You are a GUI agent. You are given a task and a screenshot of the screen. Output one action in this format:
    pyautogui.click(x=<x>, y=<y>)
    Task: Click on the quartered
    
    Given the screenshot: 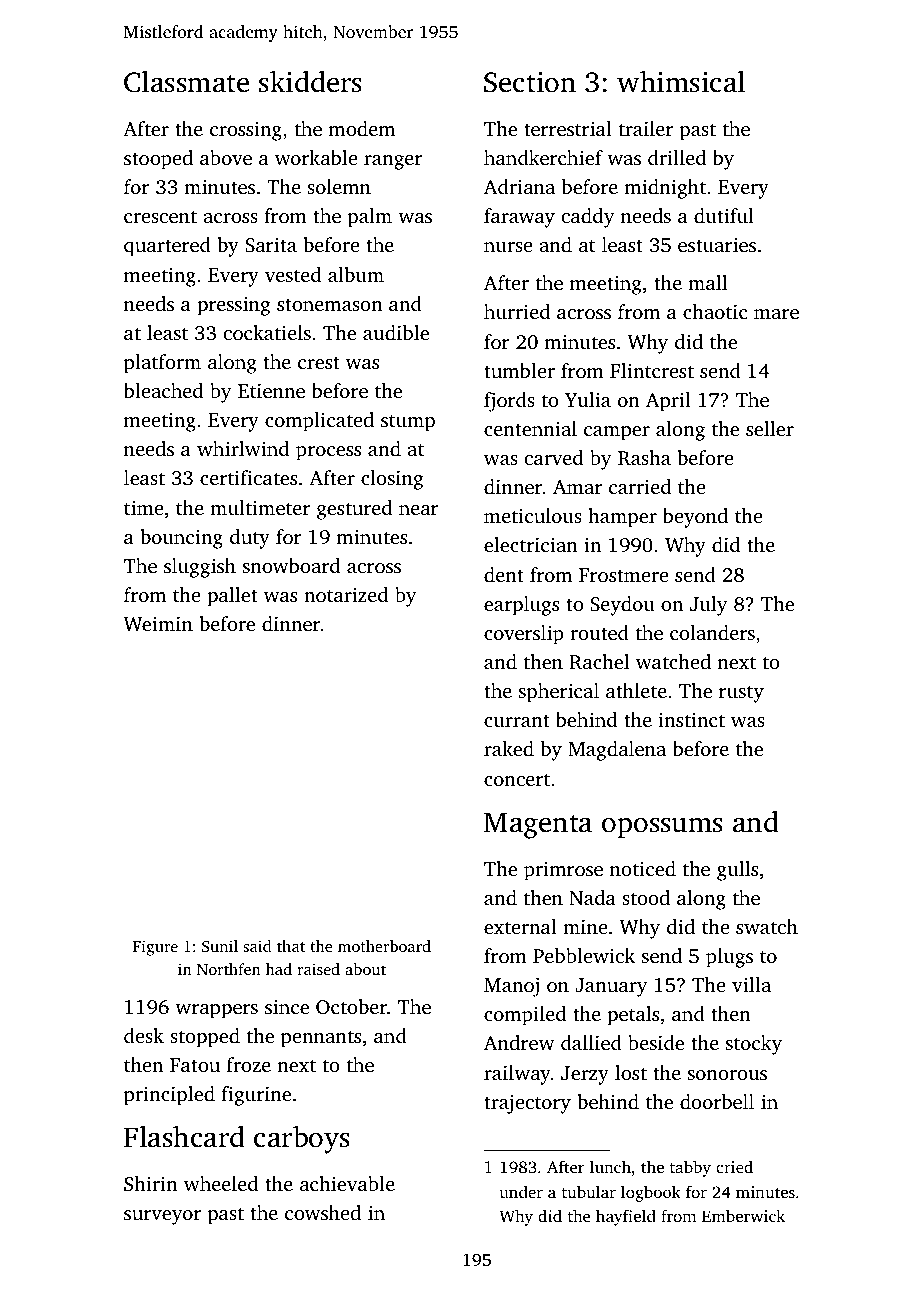 What is the action you would take?
    pyautogui.click(x=167, y=247)
